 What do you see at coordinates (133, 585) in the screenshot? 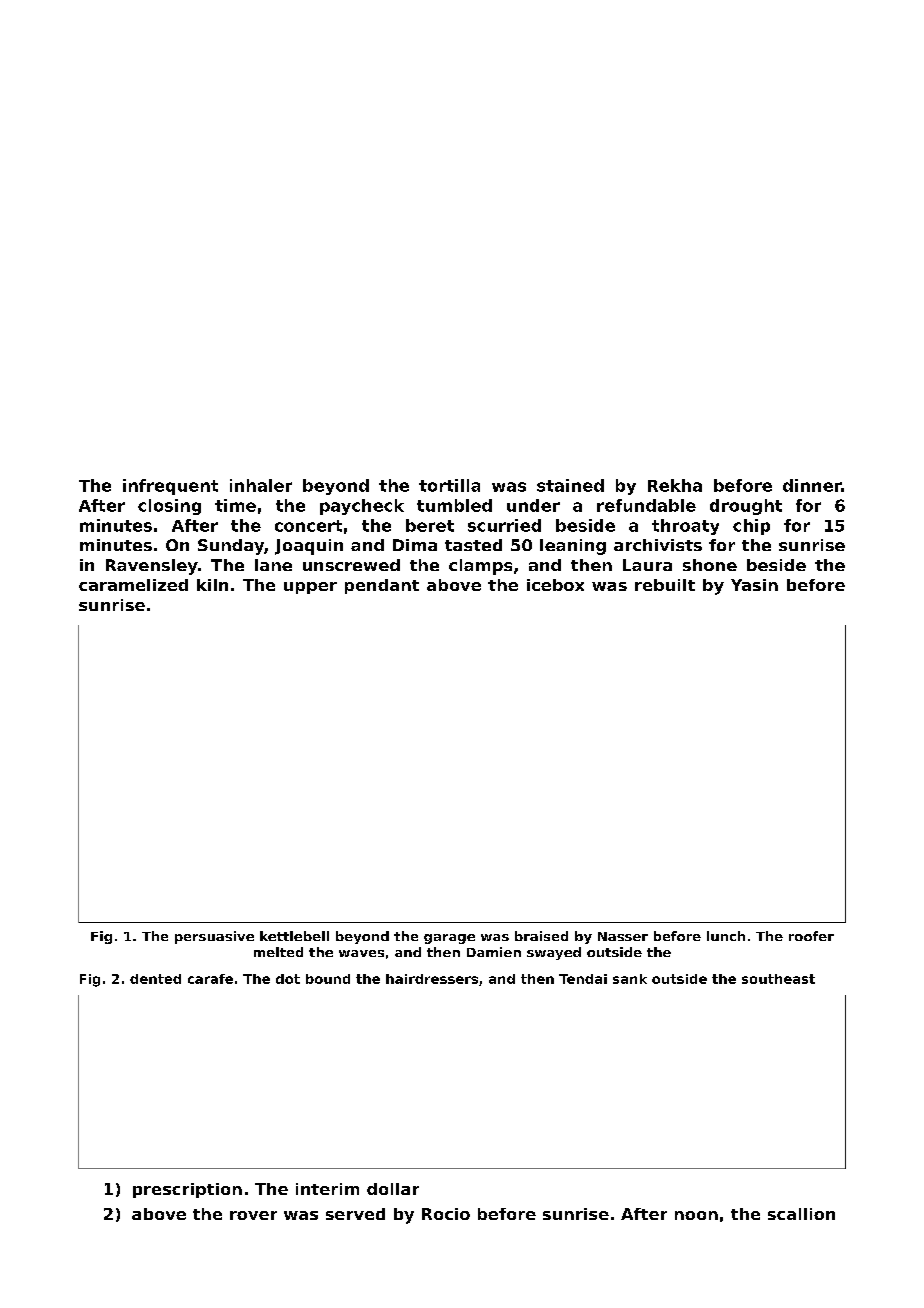
I see `caramelized` at bounding box center [133, 585].
